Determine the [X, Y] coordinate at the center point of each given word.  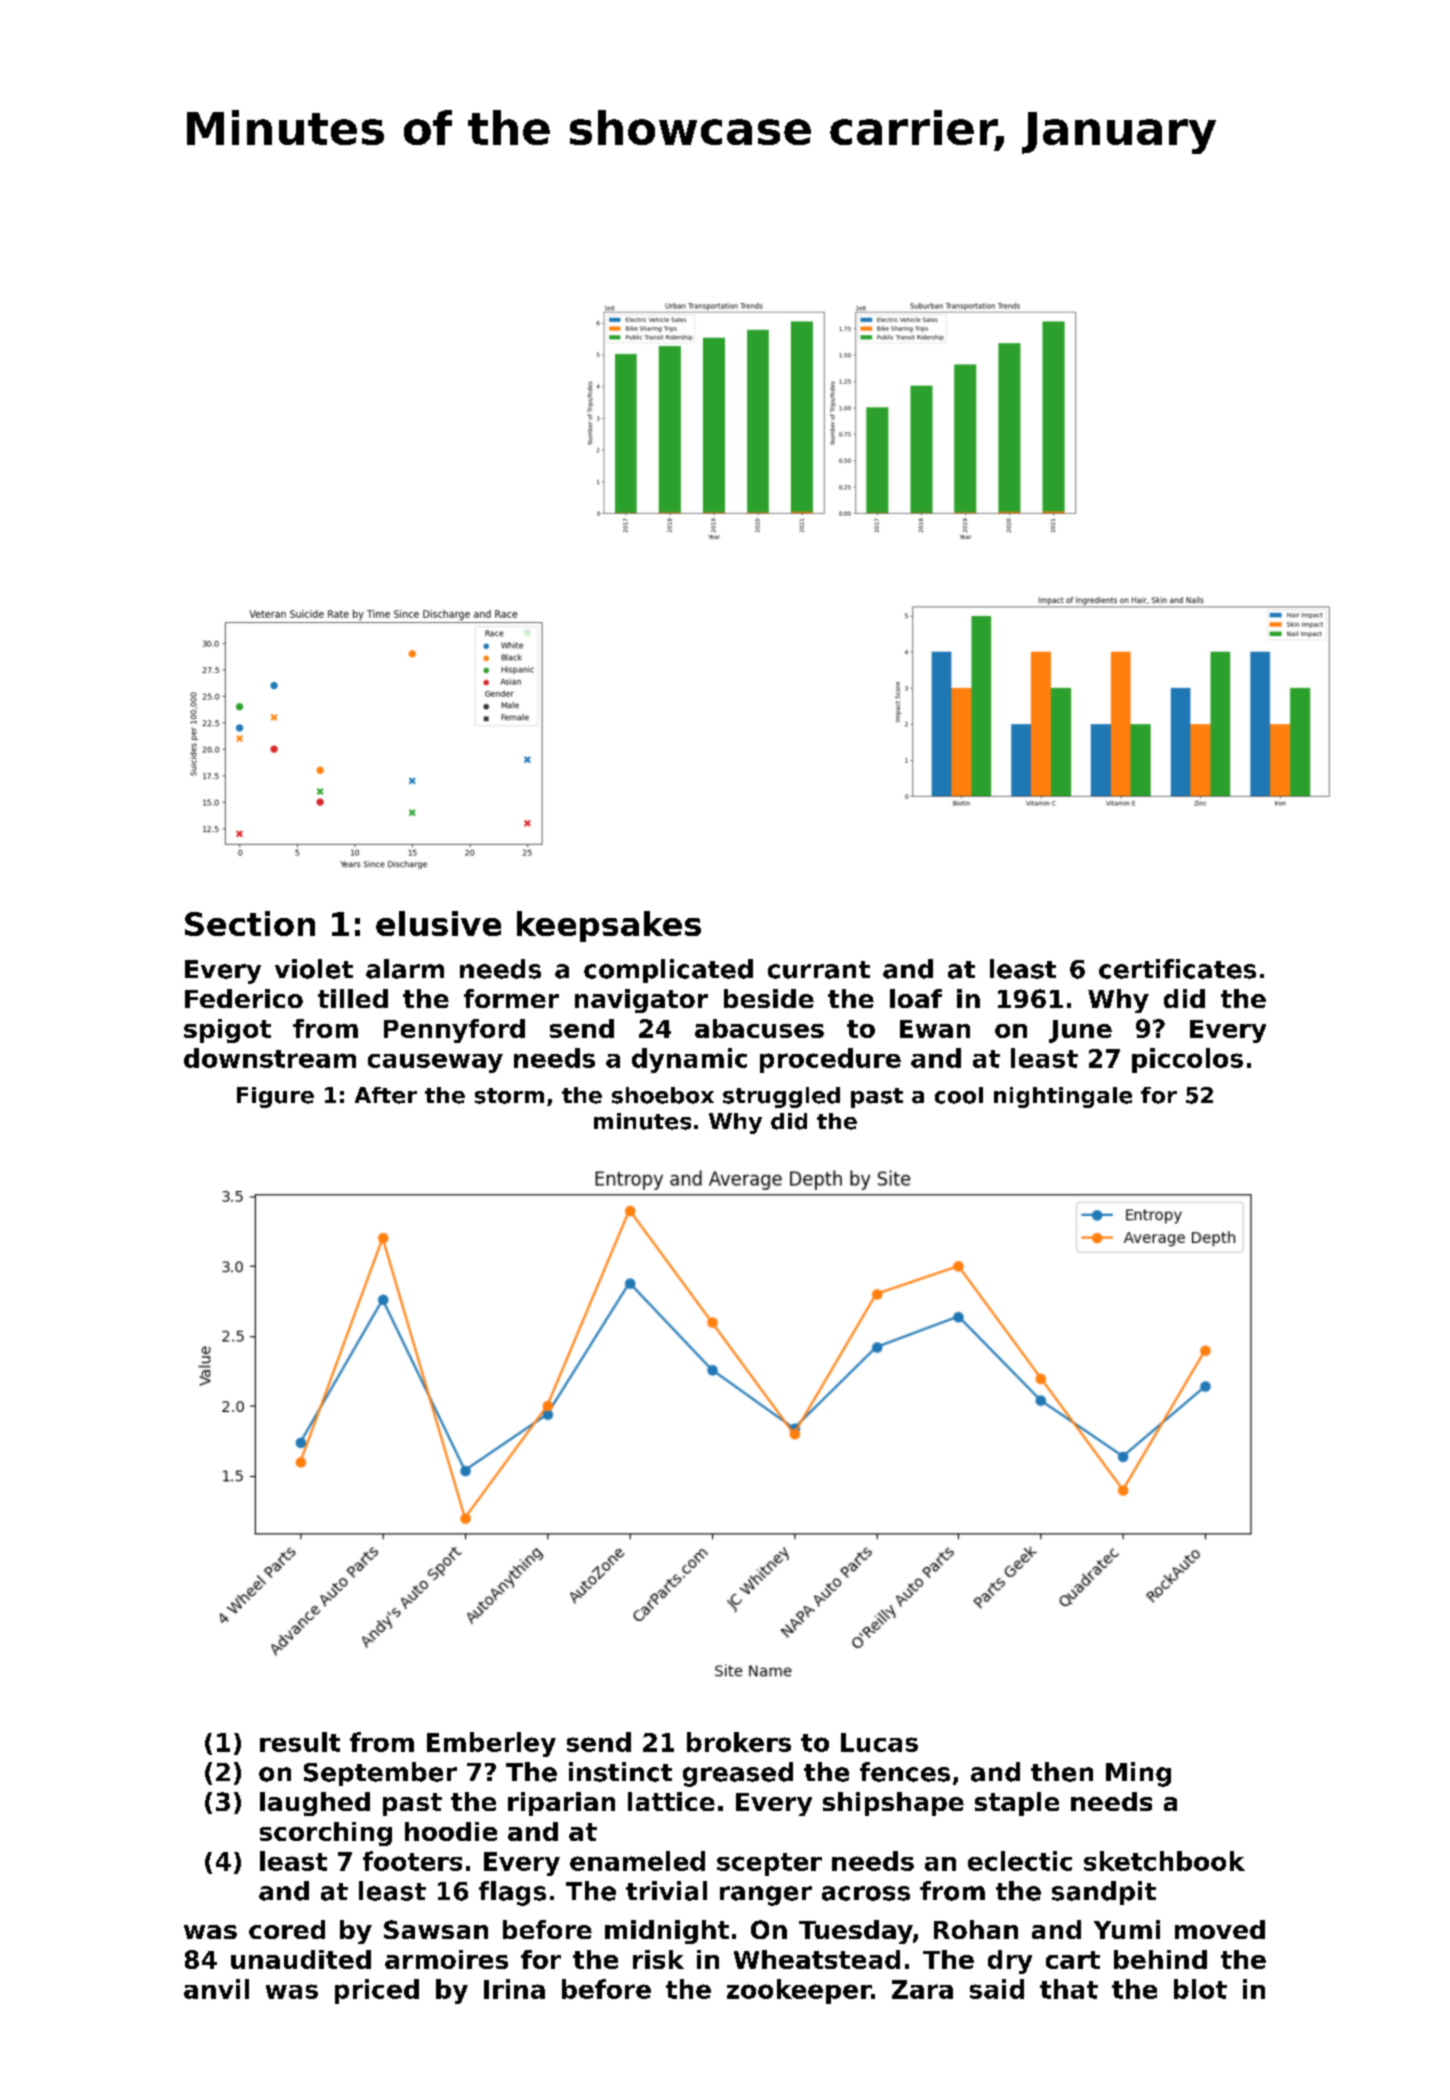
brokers [739, 1742]
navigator [641, 1001]
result [300, 1742]
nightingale [1063, 1097]
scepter [769, 1864]
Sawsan [436, 1929]
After [386, 1095]
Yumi [1127, 1929]
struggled [781, 1097]
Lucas [879, 1742]
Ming [1138, 1774]
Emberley [491, 1744]
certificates [1177, 969]
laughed [315, 1804]
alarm [405, 969]
